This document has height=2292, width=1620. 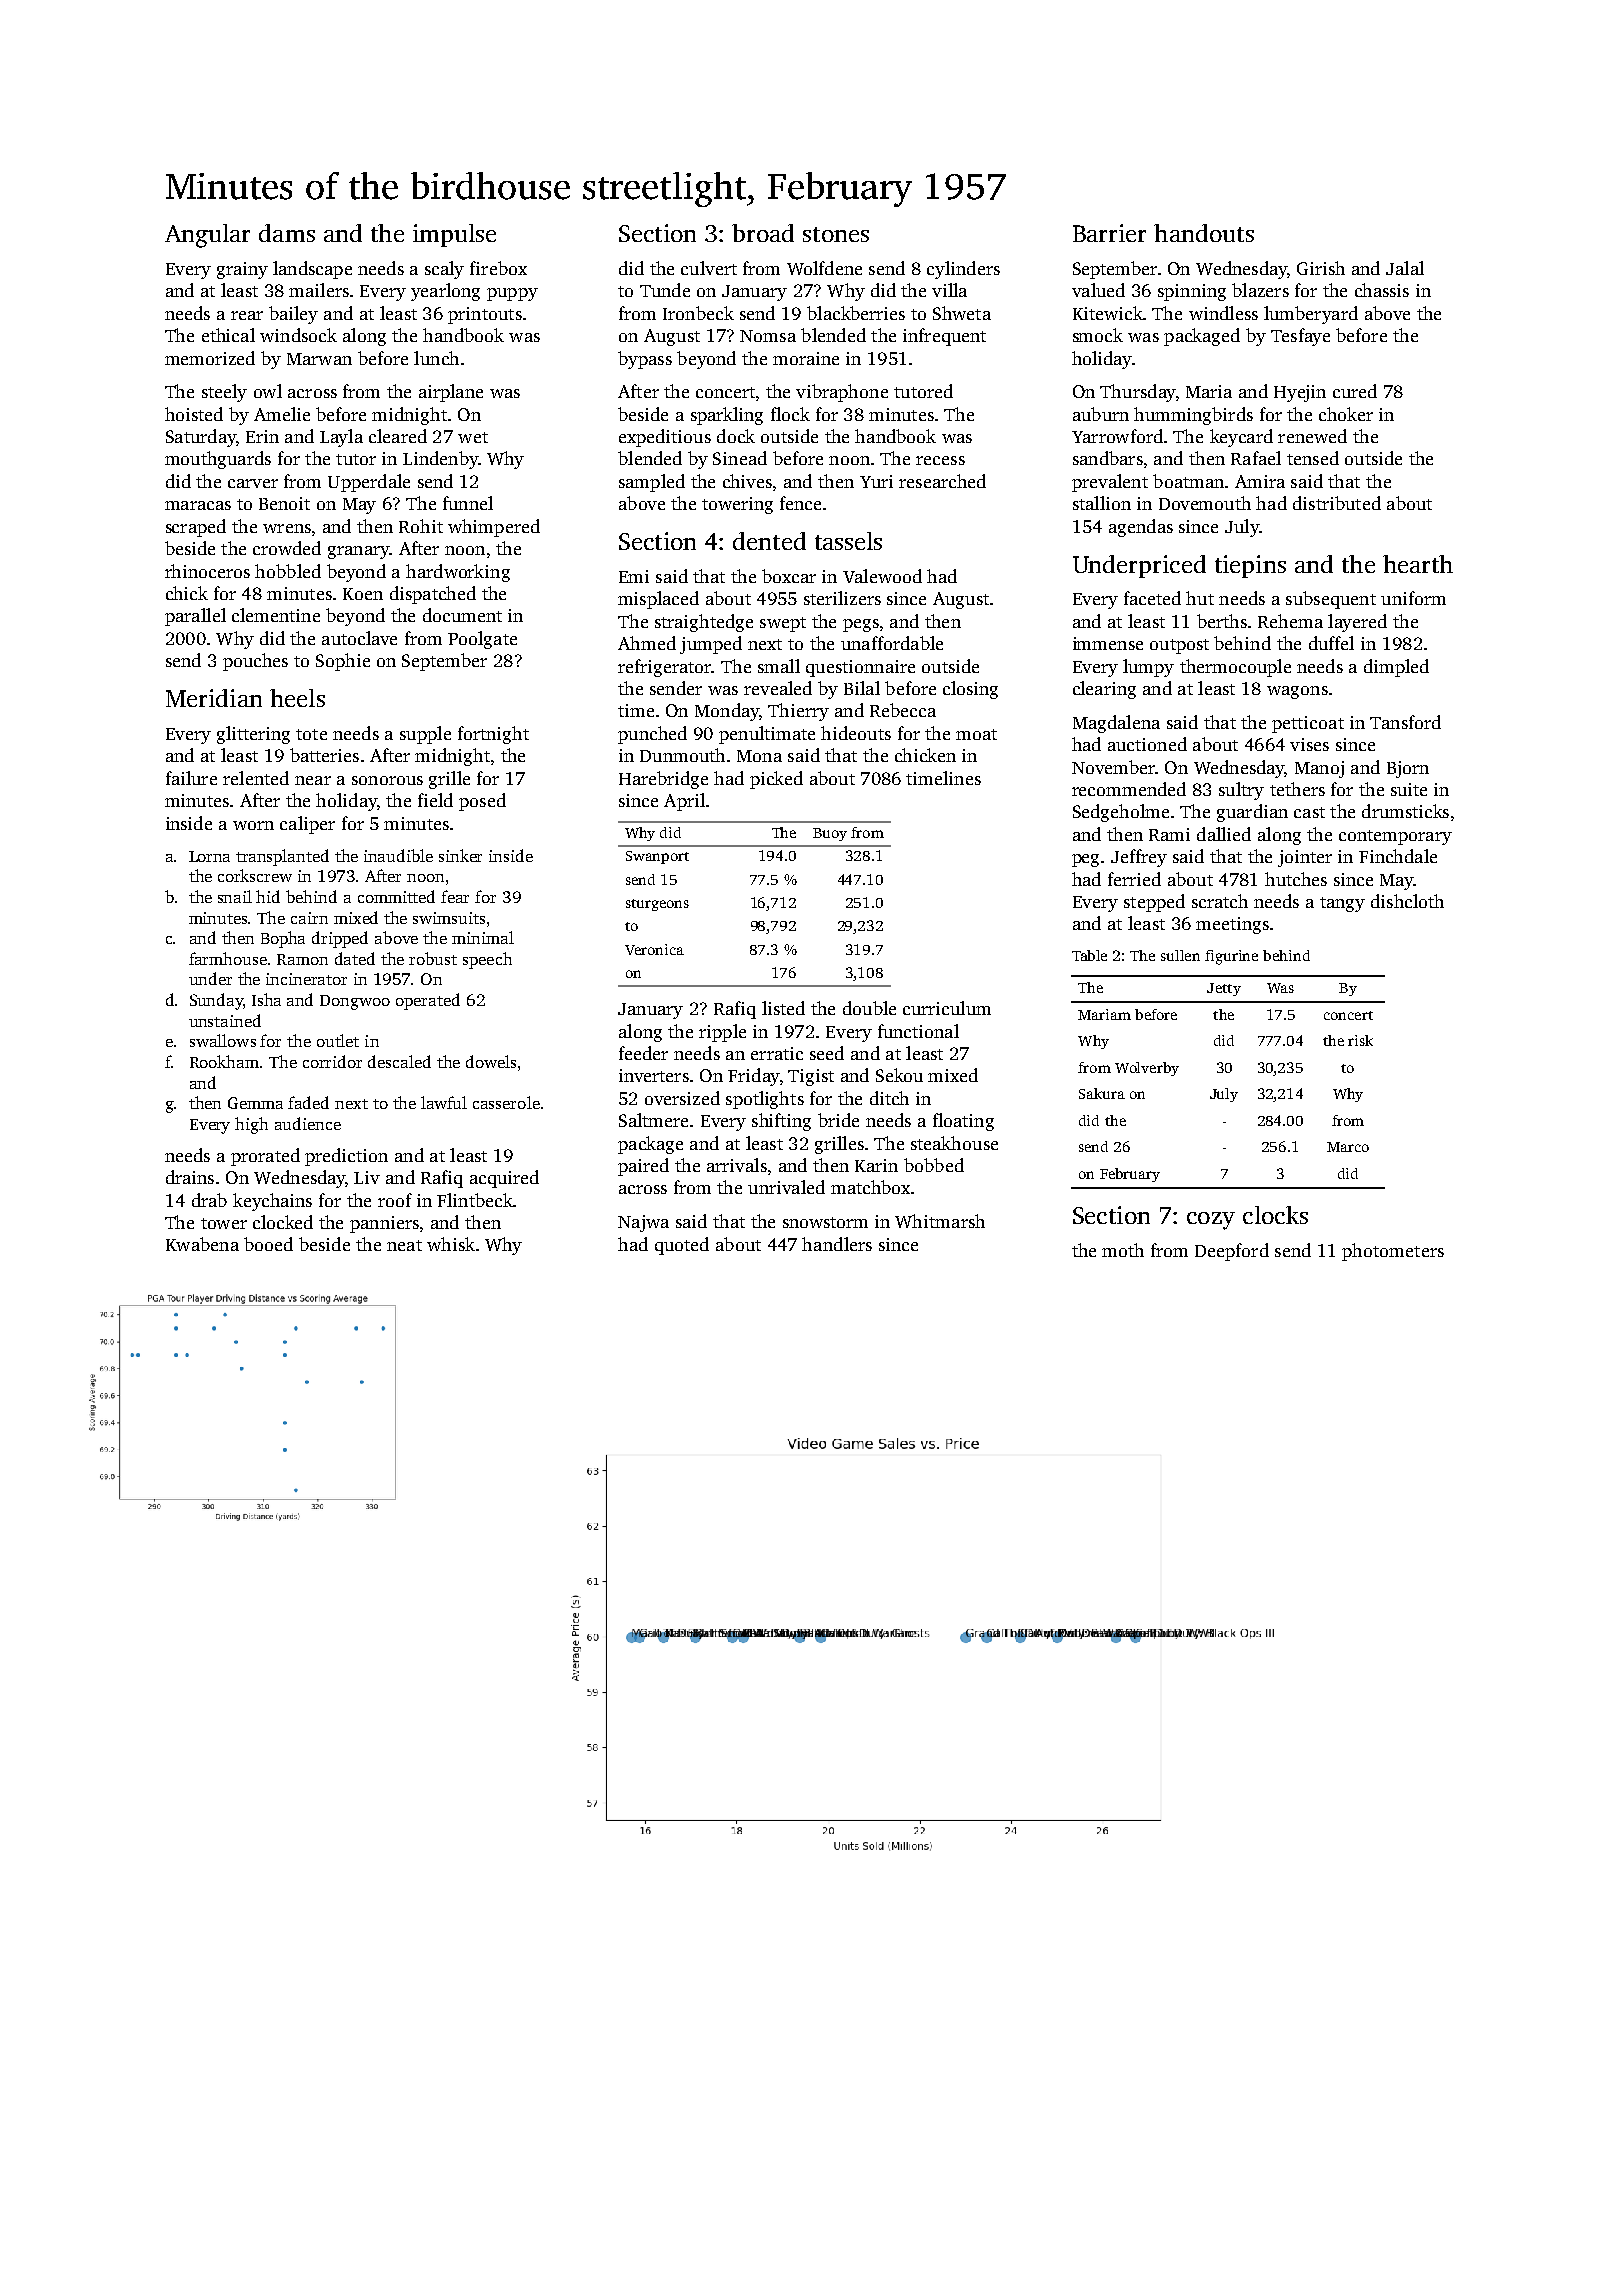 What do you see at coordinates (903, 710) in the document?
I see `Rebecca` at bounding box center [903, 710].
